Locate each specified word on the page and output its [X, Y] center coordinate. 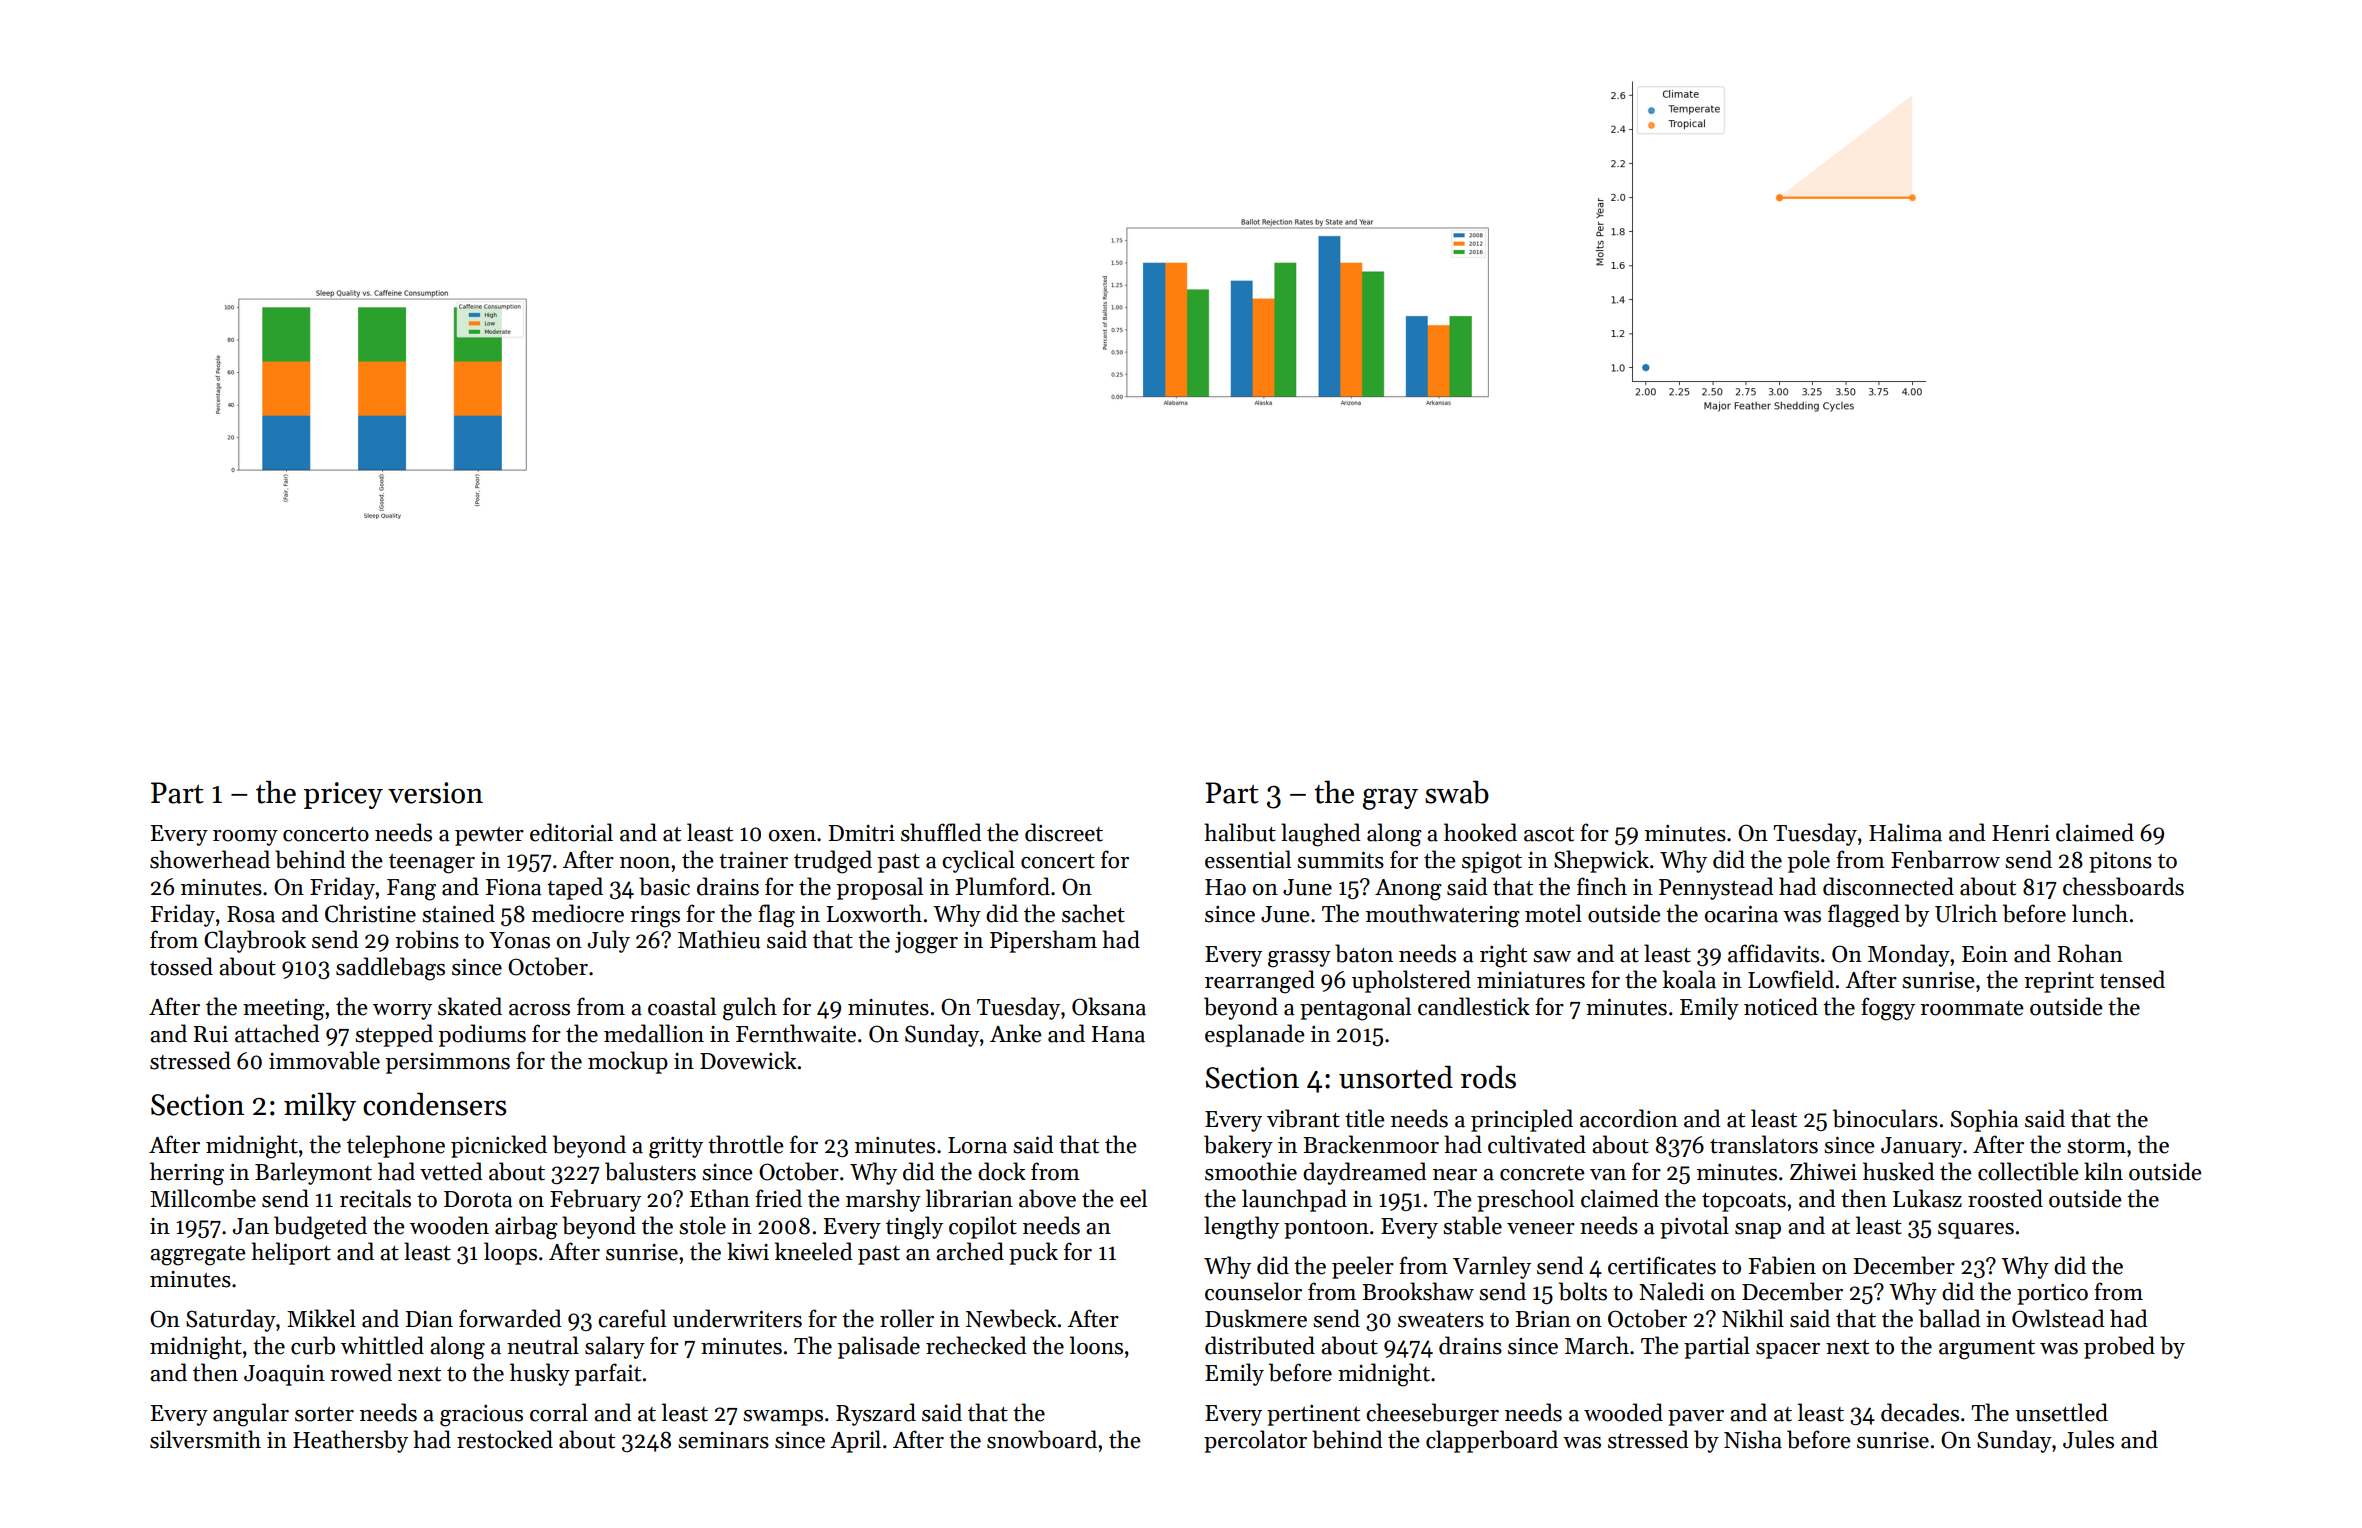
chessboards [2123, 886]
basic [664, 886]
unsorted [1396, 1077]
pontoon [1326, 1229]
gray [1390, 799]
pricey [343, 795]
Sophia [1985, 1120]
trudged [833, 862]
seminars [723, 1440]
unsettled [2061, 1412]
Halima [1905, 832]
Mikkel [321, 1318]
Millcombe [203, 1198]
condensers [435, 1104]
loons [1096, 1345]
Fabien [1782, 1265]
